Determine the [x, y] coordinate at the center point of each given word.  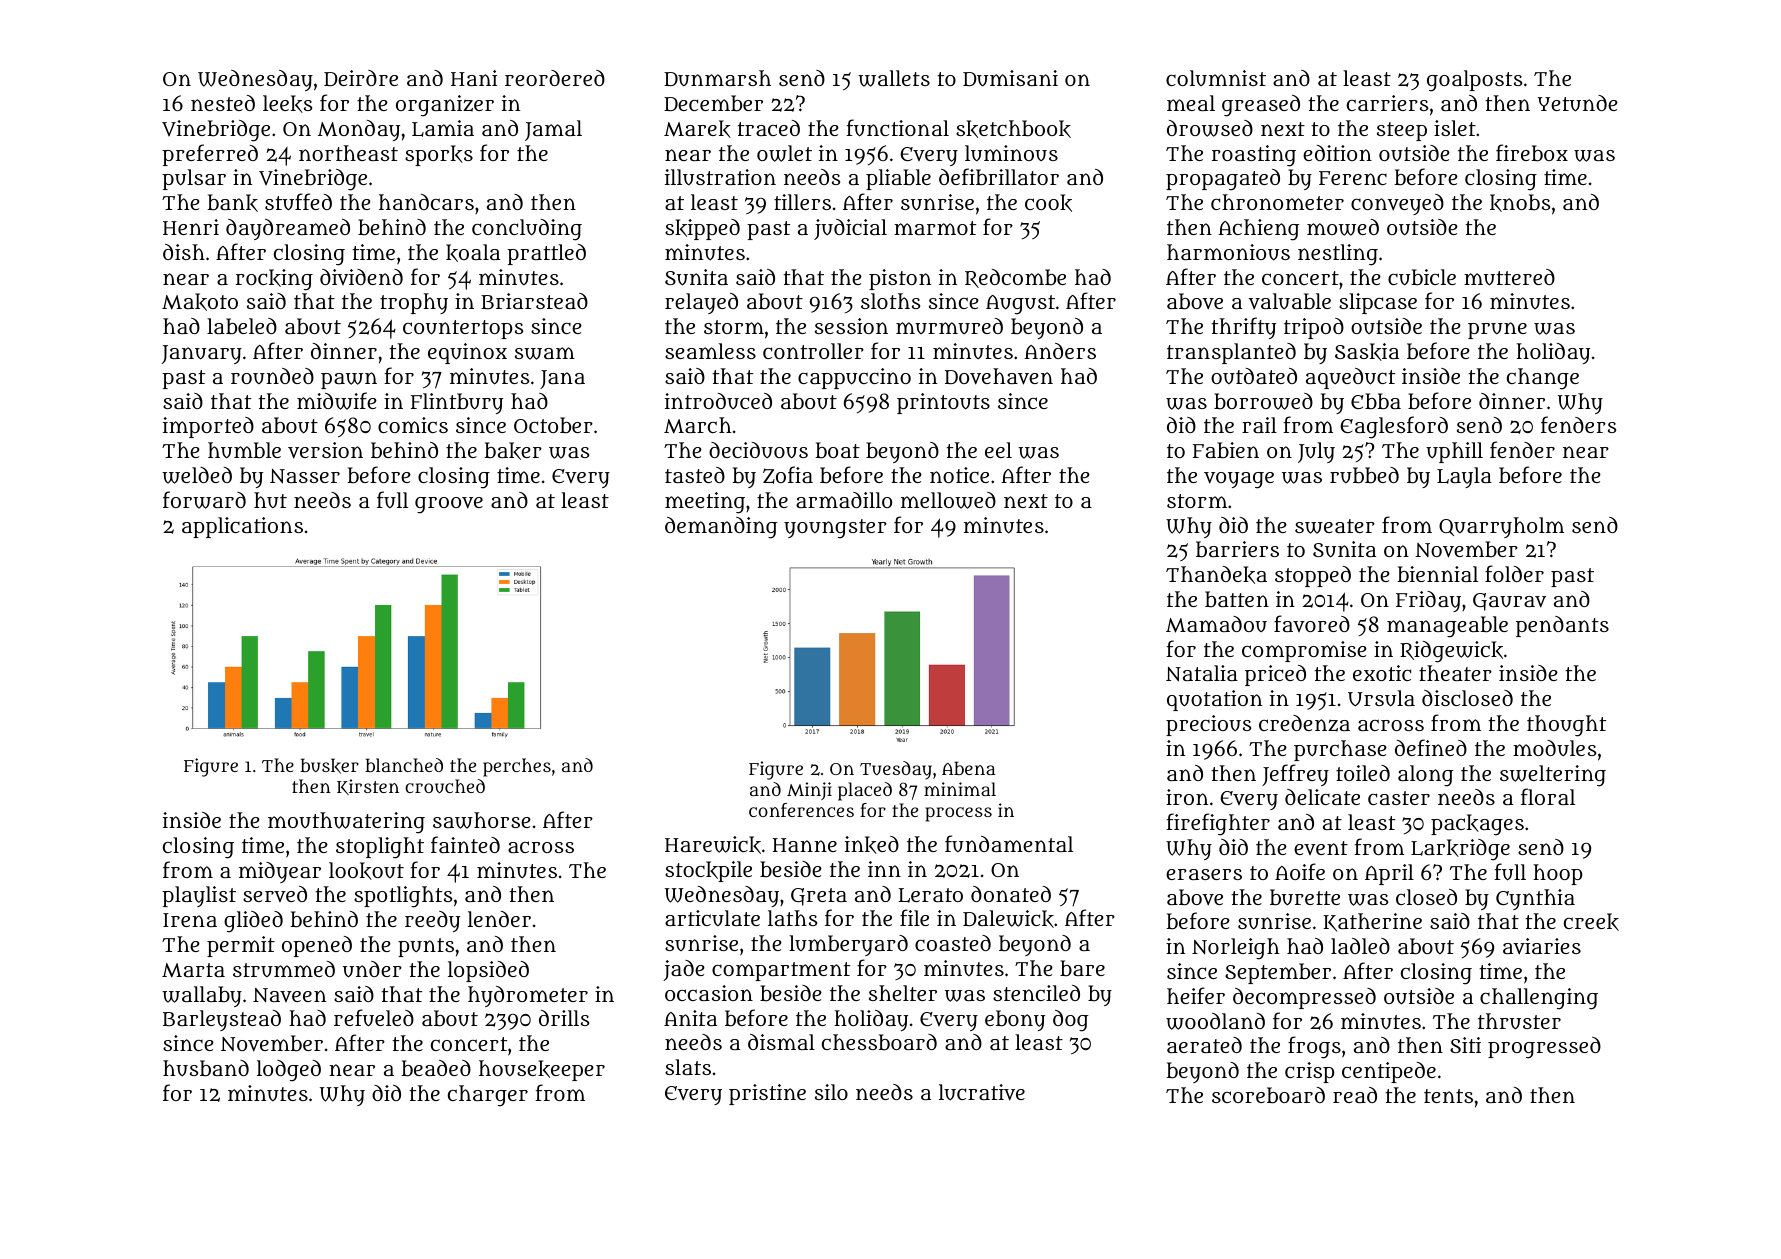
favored [1312, 623]
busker [329, 766]
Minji [809, 791]
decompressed [1304, 998]
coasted [953, 943]
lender [499, 919]
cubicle [1422, 277]
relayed [701, 303]
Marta [193, 970]
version [325, 450]
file [914, 917]
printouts [943, 403]
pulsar [194, 179]
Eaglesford [1394, 427]
